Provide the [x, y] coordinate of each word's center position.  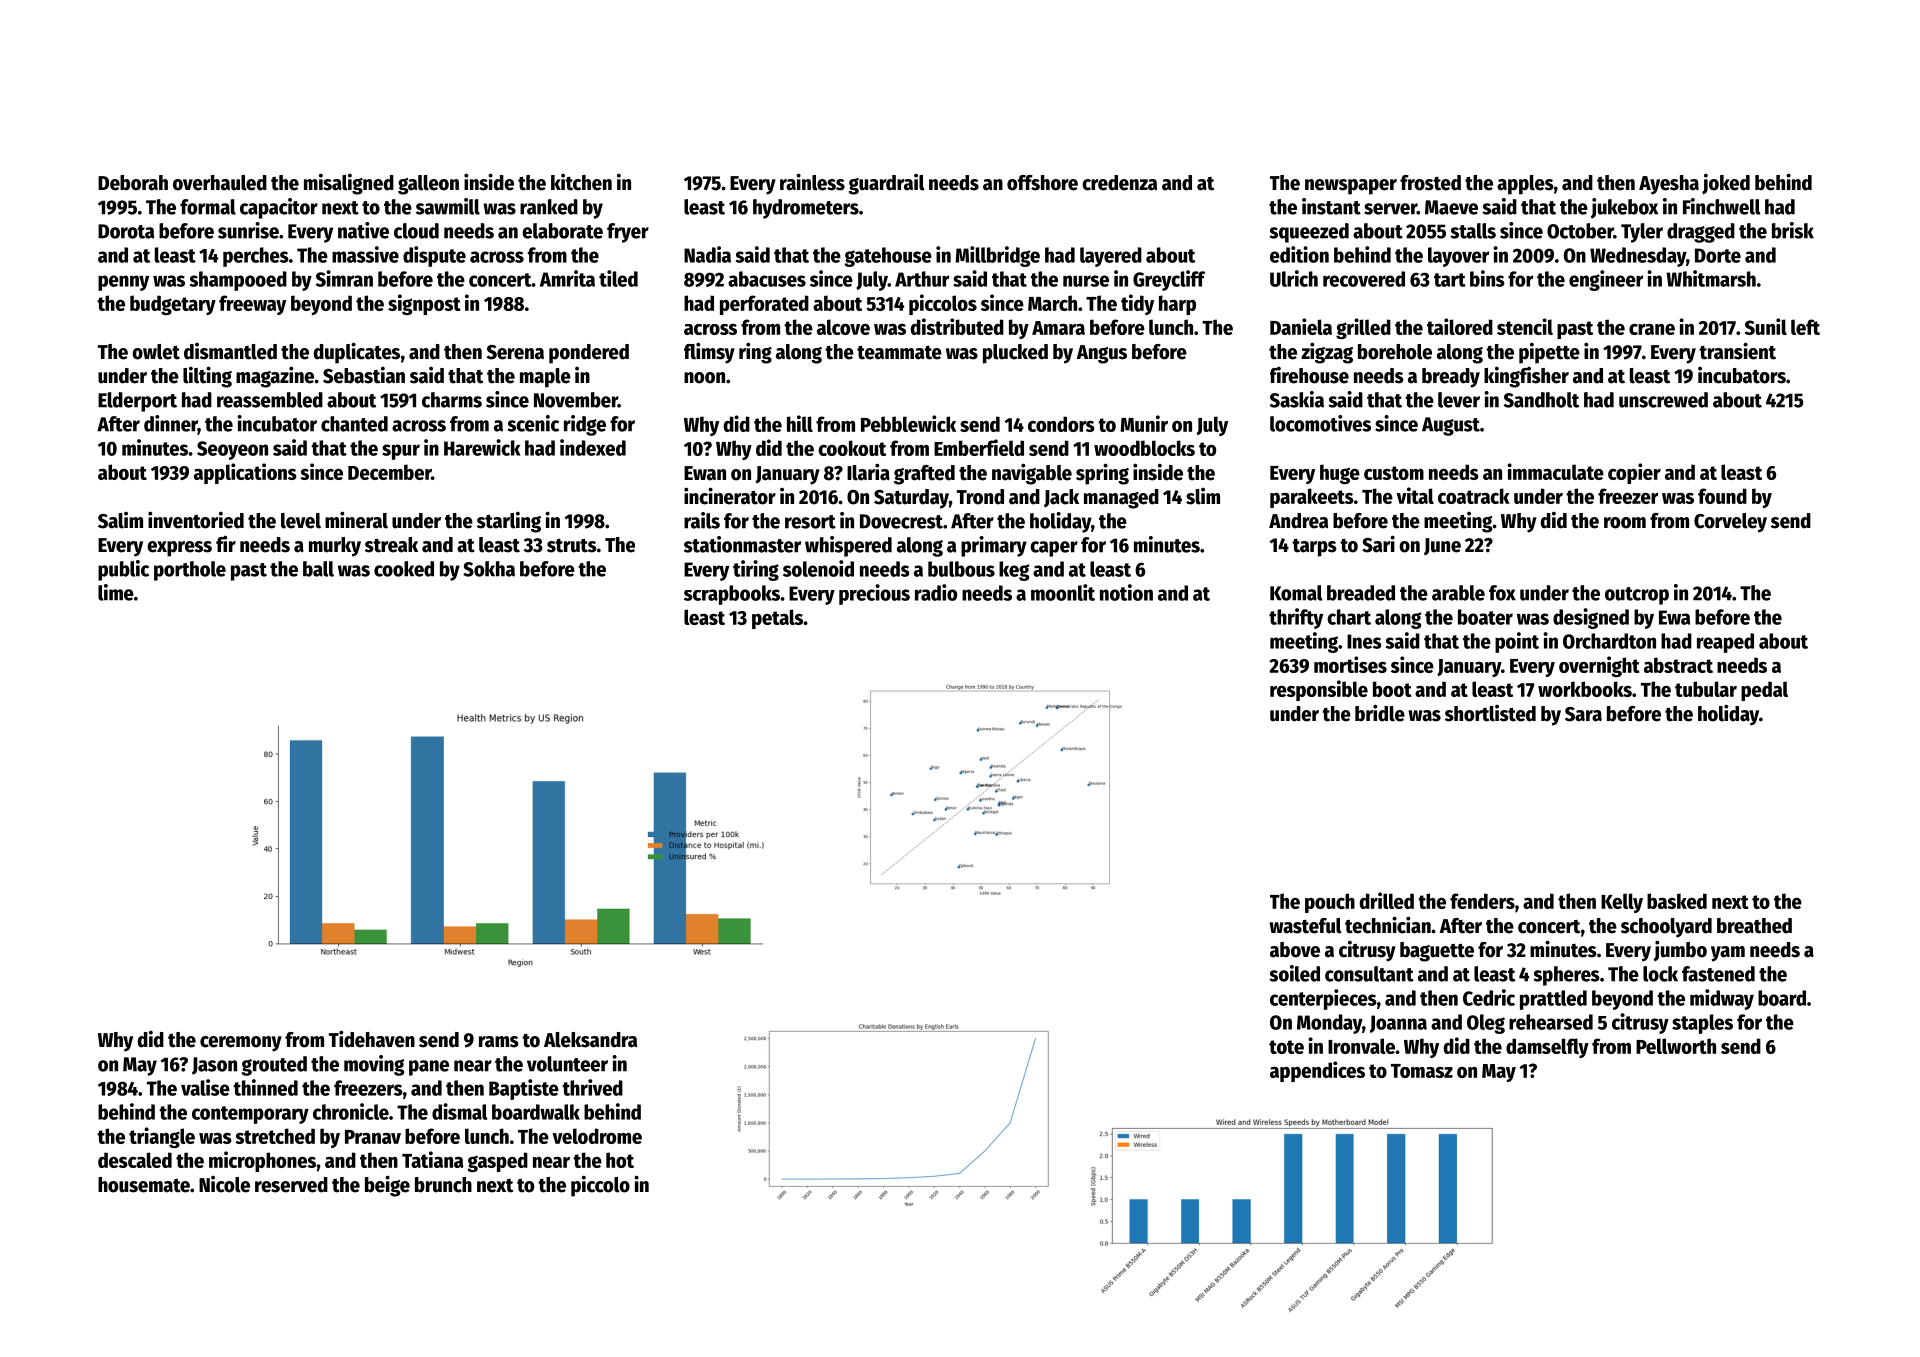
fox [1502, 593]
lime [116, 592]
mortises [1350, 664]
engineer [1606, 280]
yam [1728, 954]
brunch [443, 1185]
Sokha [489, 569]
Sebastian [364, 375]
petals [777, 619]
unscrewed [1663, 400]
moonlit [1063, 592]
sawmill [448, 206]
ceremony [241, 1044]
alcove [843, 327]
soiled [1295, 973]
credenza [1119, 183]
